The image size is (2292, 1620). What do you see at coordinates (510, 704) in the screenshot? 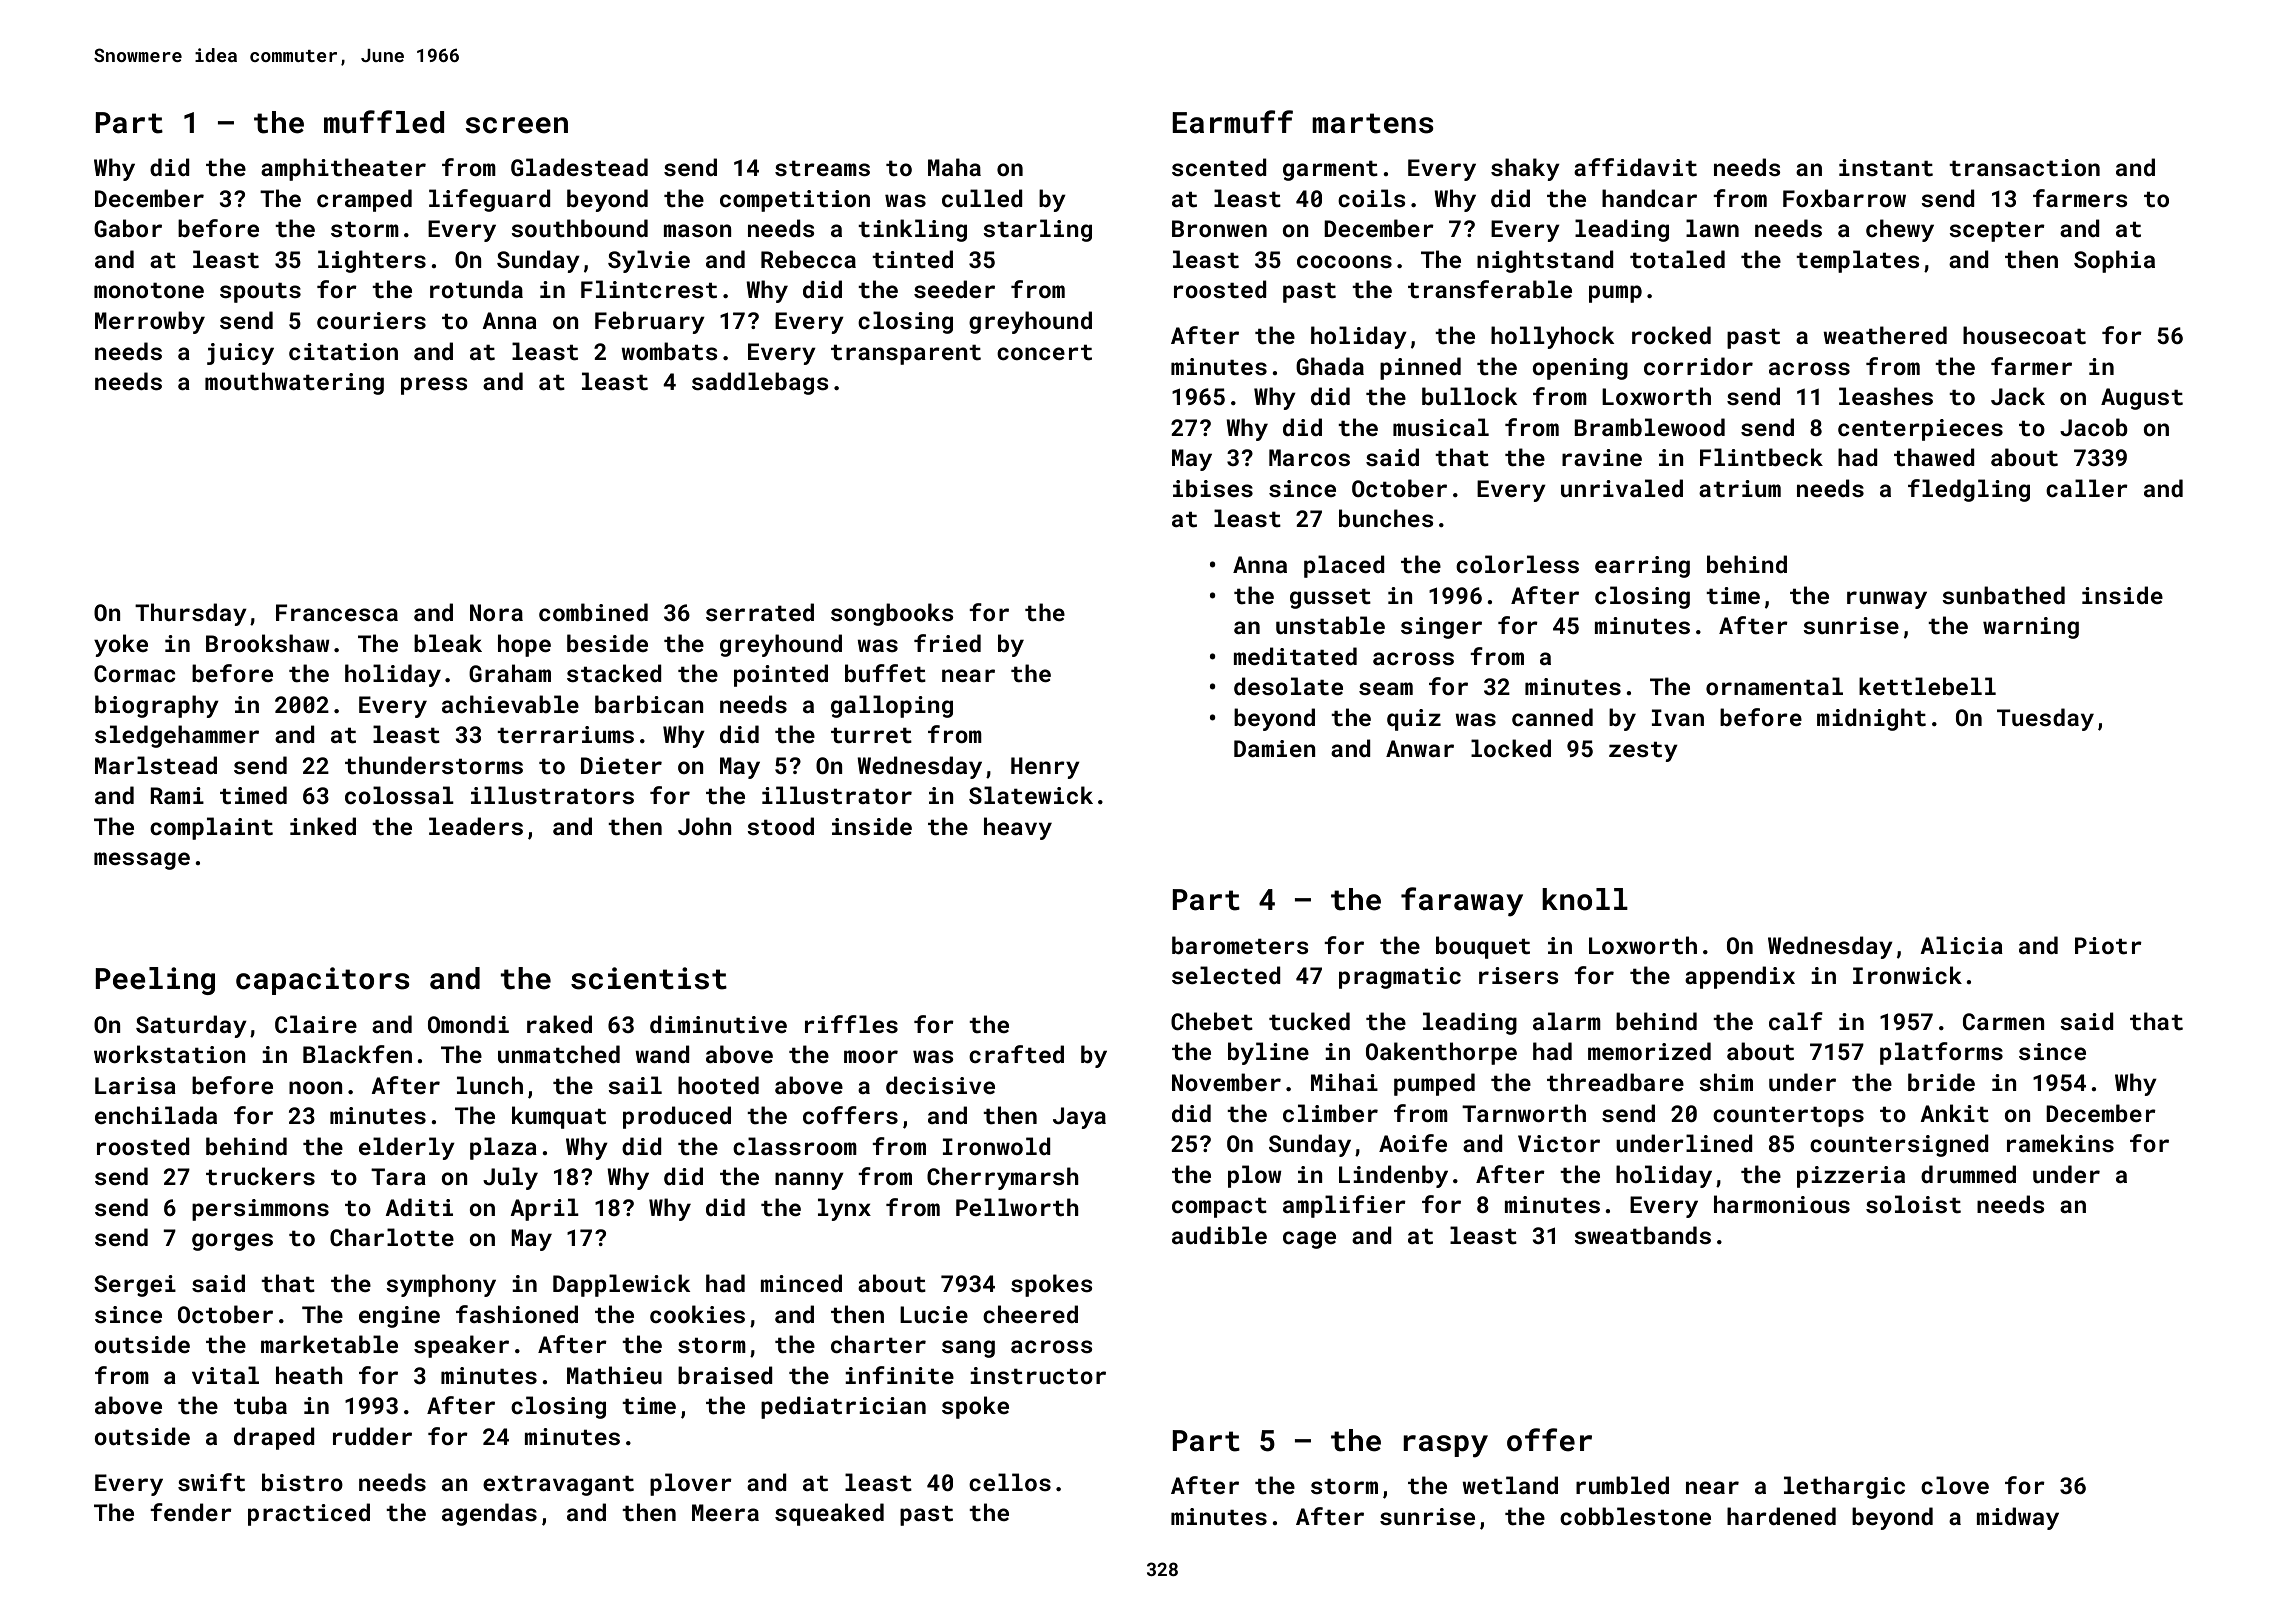
I see `achievable` at bounding box center [510, 704].
